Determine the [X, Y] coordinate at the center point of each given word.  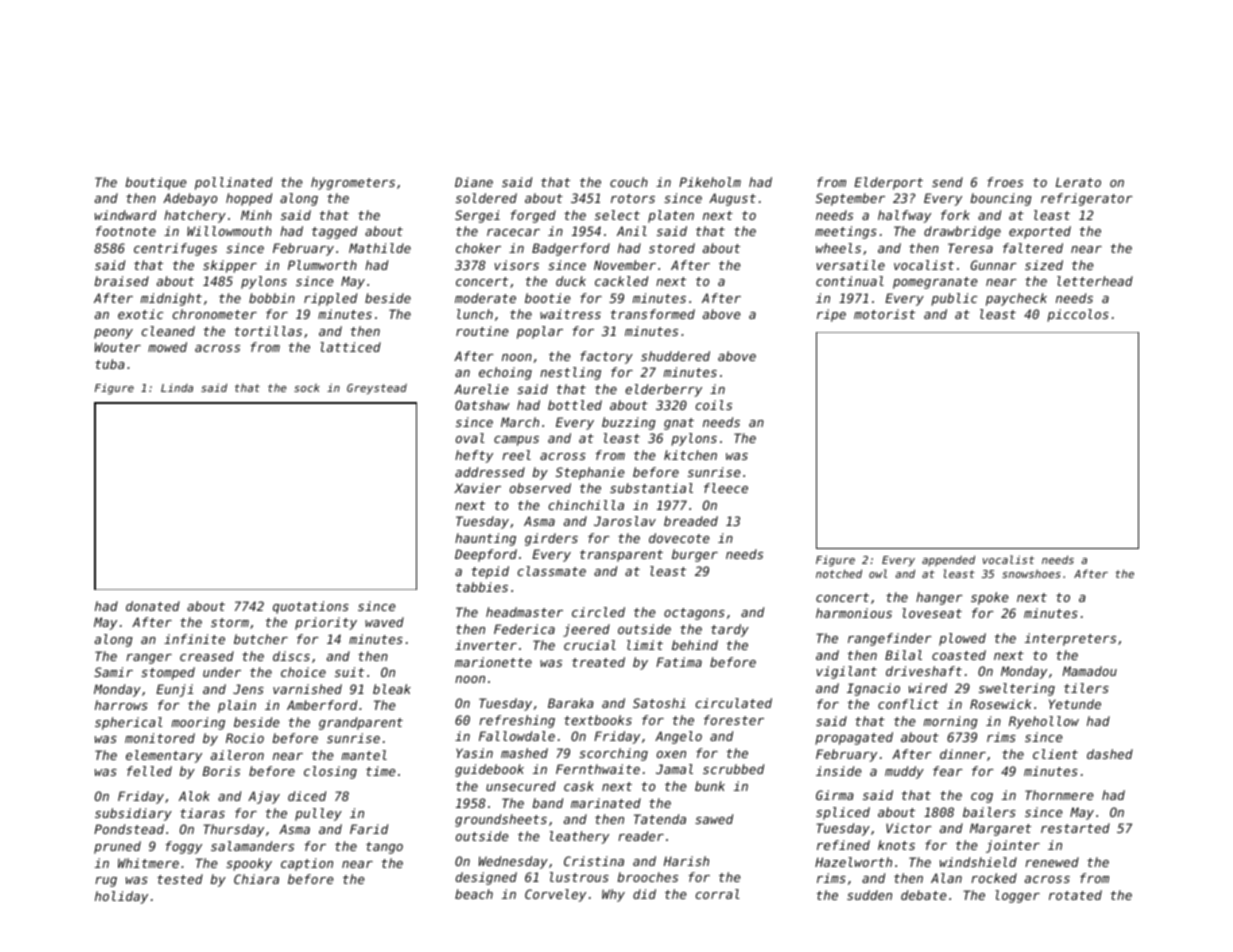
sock [307, 388]
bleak [392, 689]
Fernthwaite [598, 769]
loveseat [932, 613]
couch [629, 182]
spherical [129, 723]
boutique [156, 183]
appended [948, 560]
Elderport [888, 183]
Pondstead [129, 829]
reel [516, 455]
